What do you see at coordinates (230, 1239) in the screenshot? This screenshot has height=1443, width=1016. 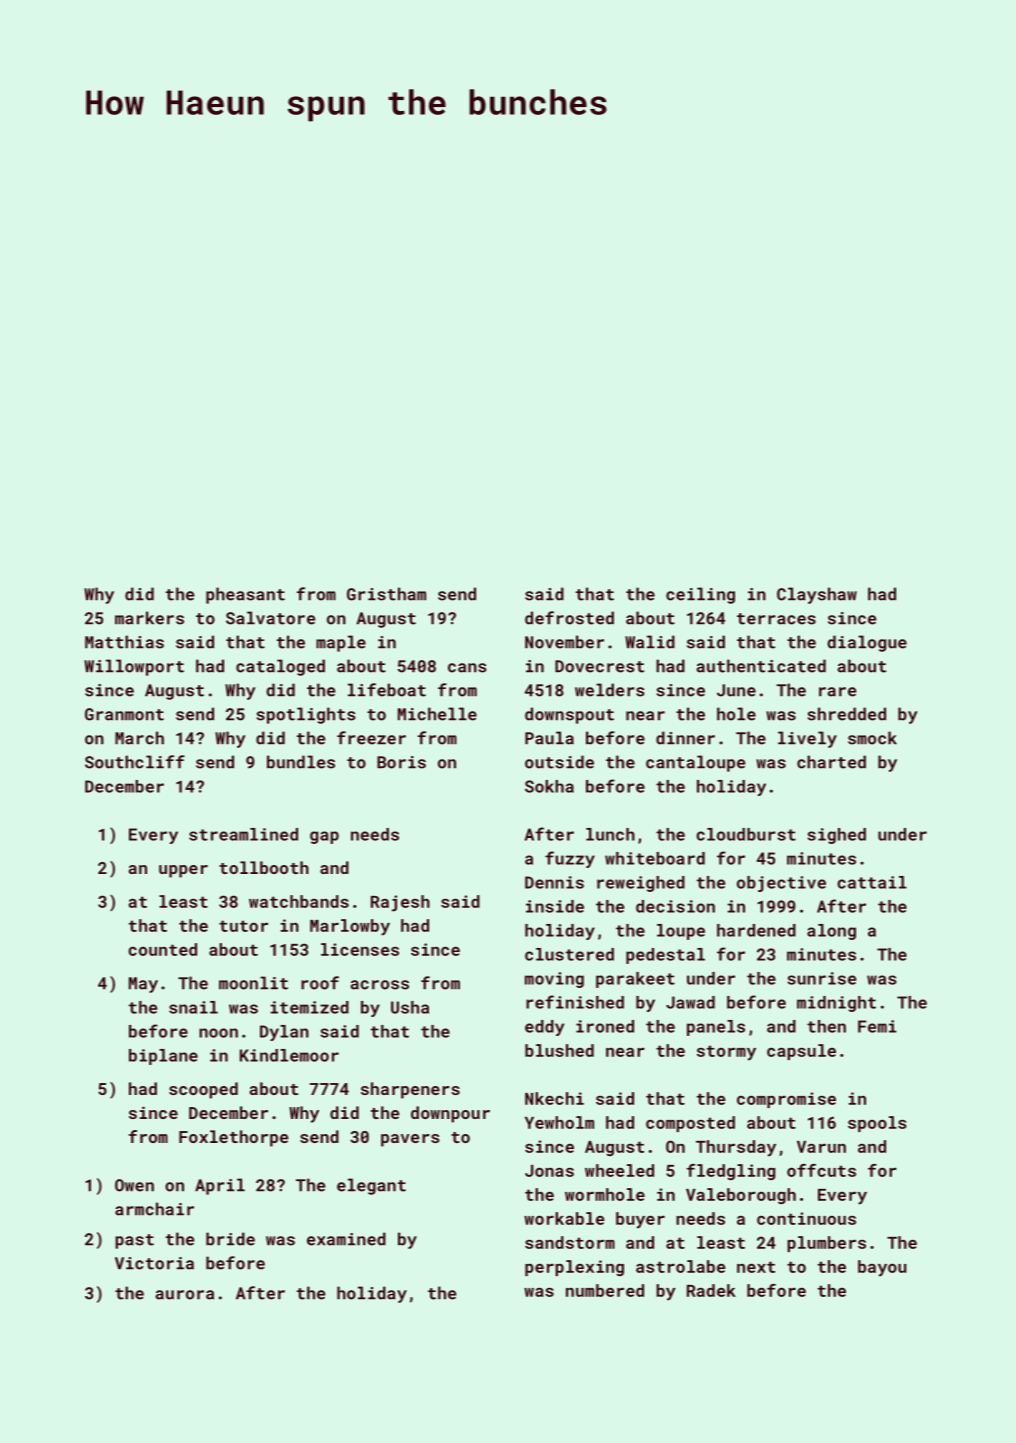 I see `bride` at bounding box center [230, 1239].
